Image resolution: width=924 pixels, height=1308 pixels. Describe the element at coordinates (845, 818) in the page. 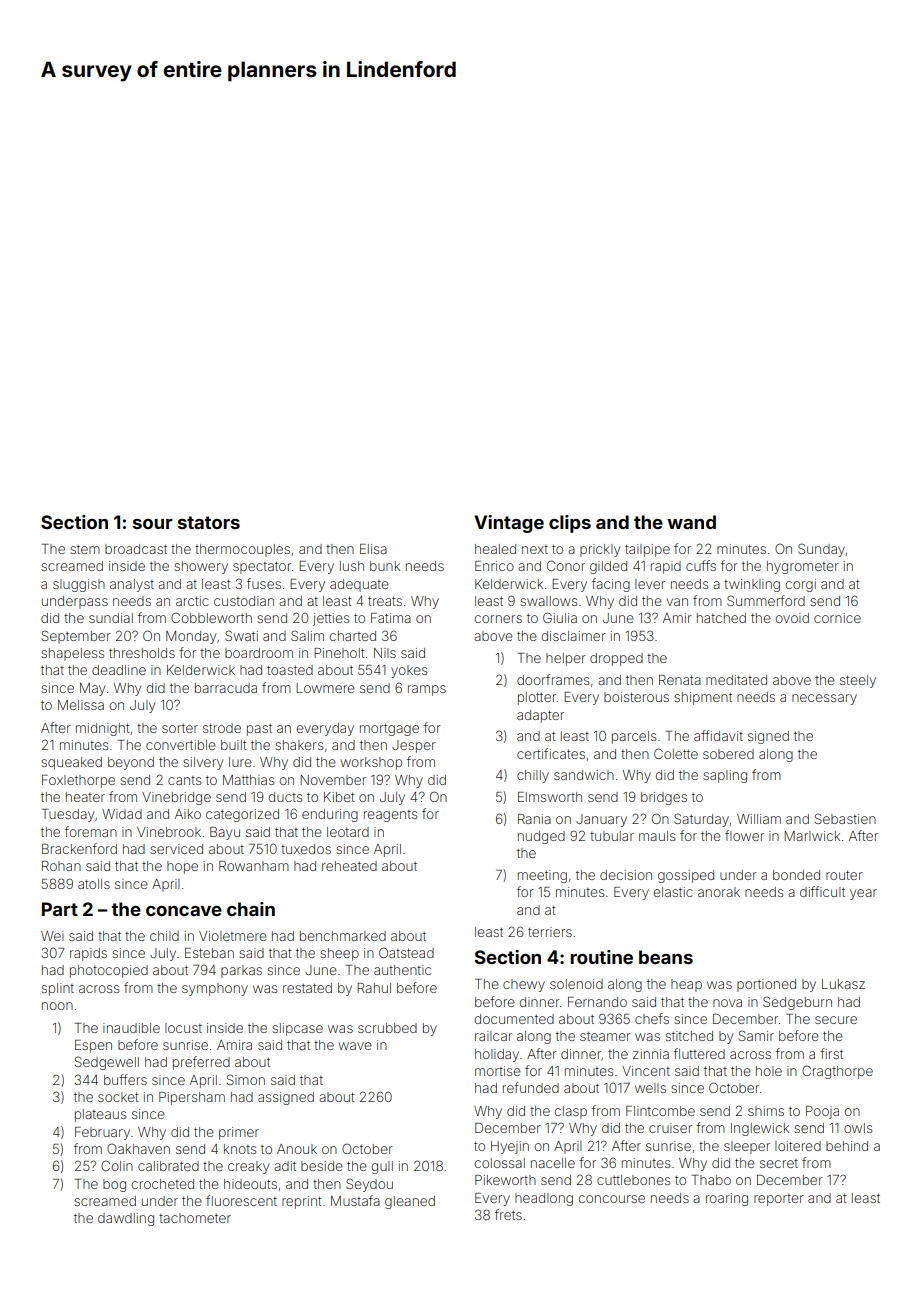

I see `Sebastien` at that location.
